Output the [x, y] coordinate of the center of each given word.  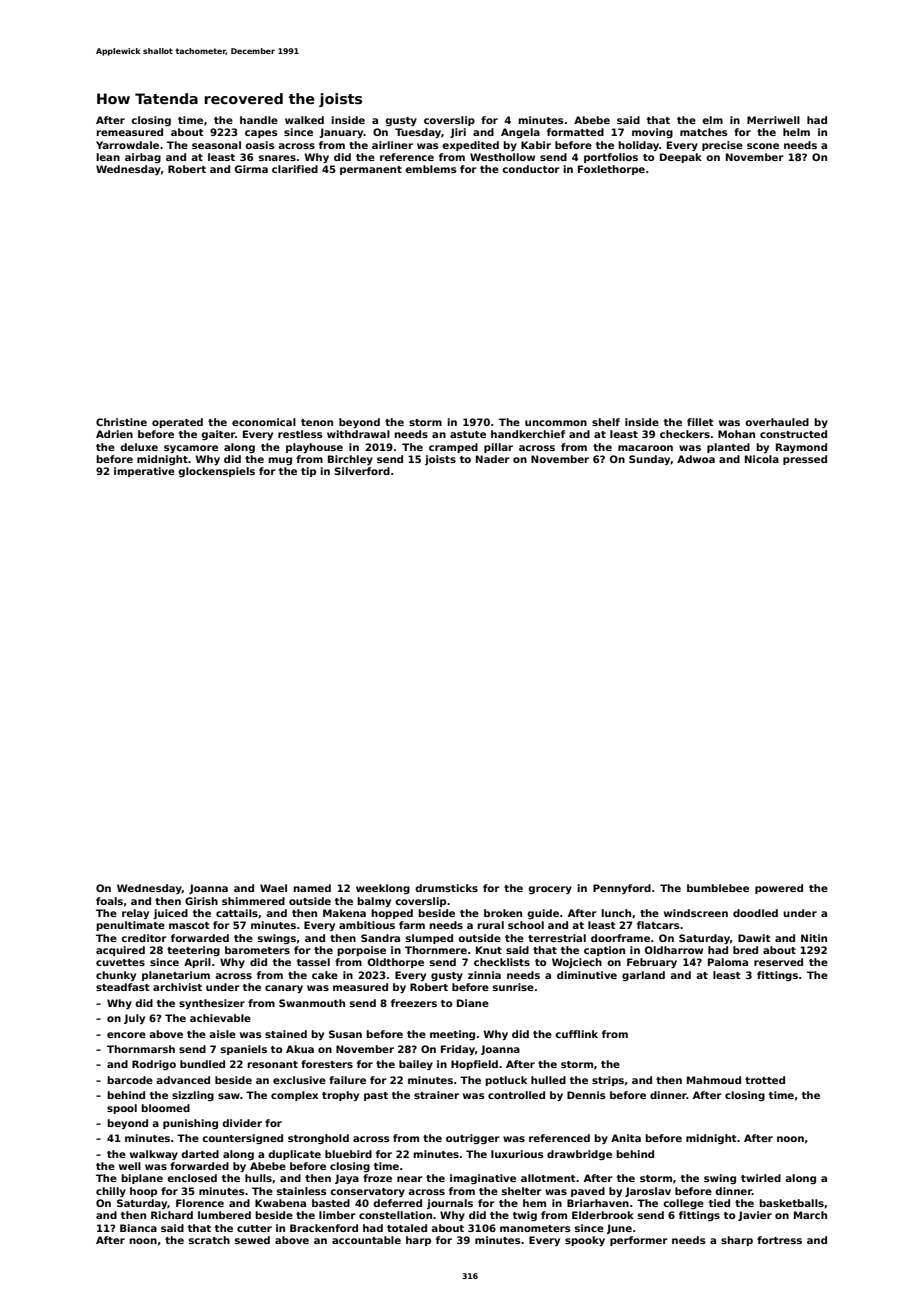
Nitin [814, 938]
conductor [531, 169]
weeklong [383, 889]
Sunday [650, 460]
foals [109, 901]
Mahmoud [714, 1080]
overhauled [777, 422]
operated [177, 423]
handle [259, 120]
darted [200, 1154]
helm [796, 132]
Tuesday [418, 133]
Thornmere [436, 950]
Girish [201, 901]
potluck [506, 1081]
